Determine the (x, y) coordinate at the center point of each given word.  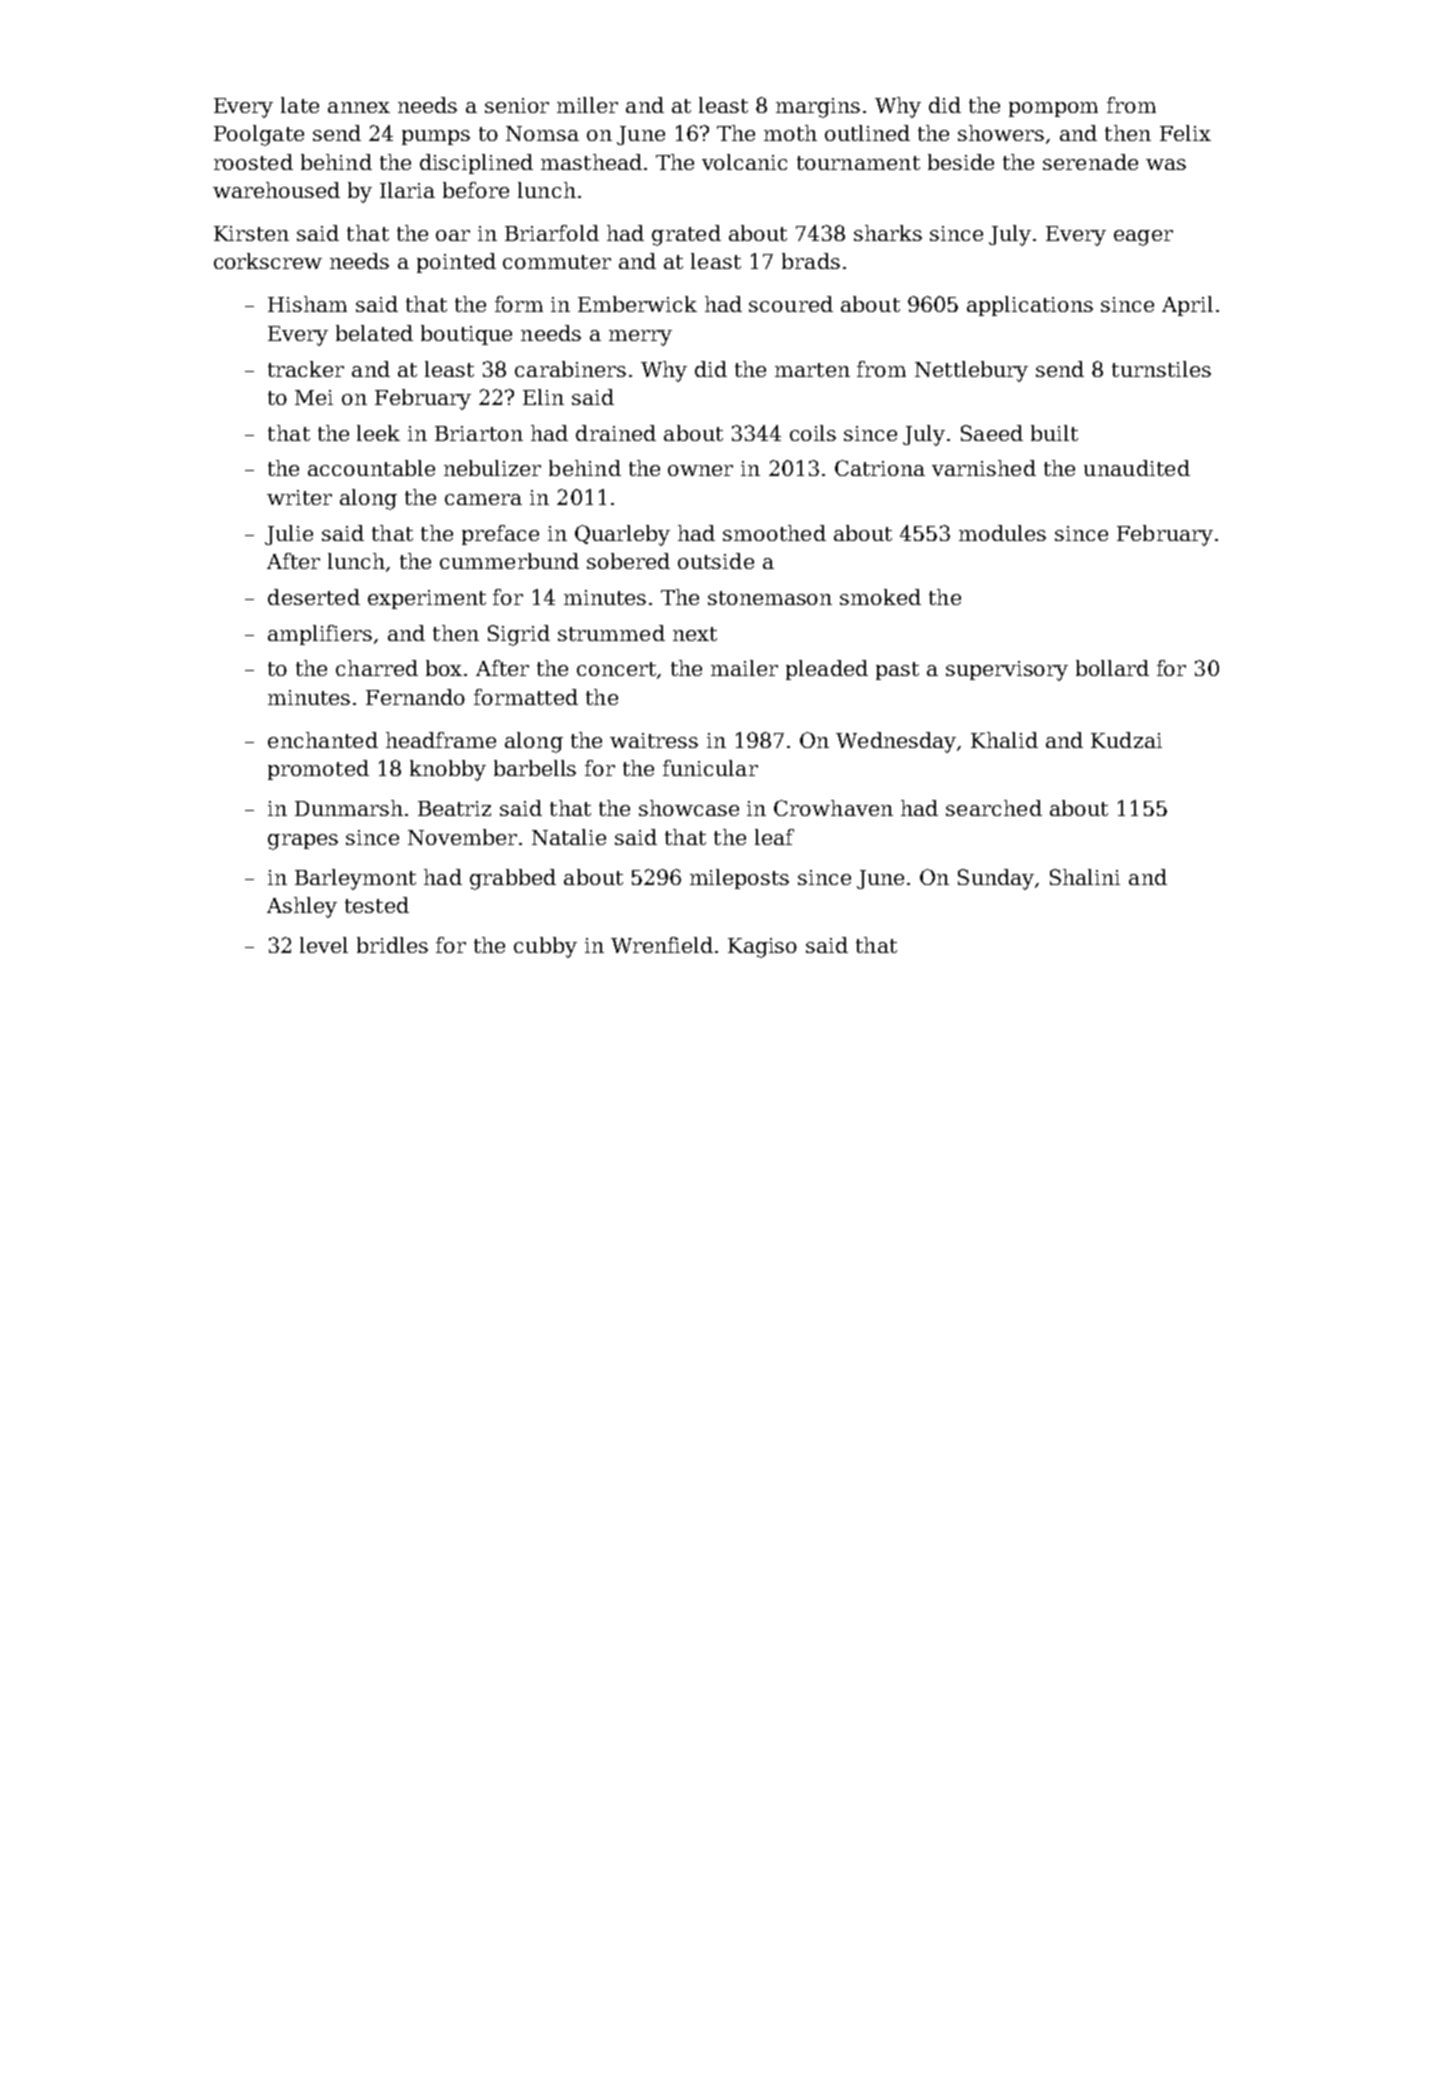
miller (587, 105)
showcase (689, 808)
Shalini (1085, 877)
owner (700, 470)
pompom (1053, 109)
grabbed (513, 879)
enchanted (323, 740)
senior (517, 105)
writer (299, 497)
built (1054, 433)
